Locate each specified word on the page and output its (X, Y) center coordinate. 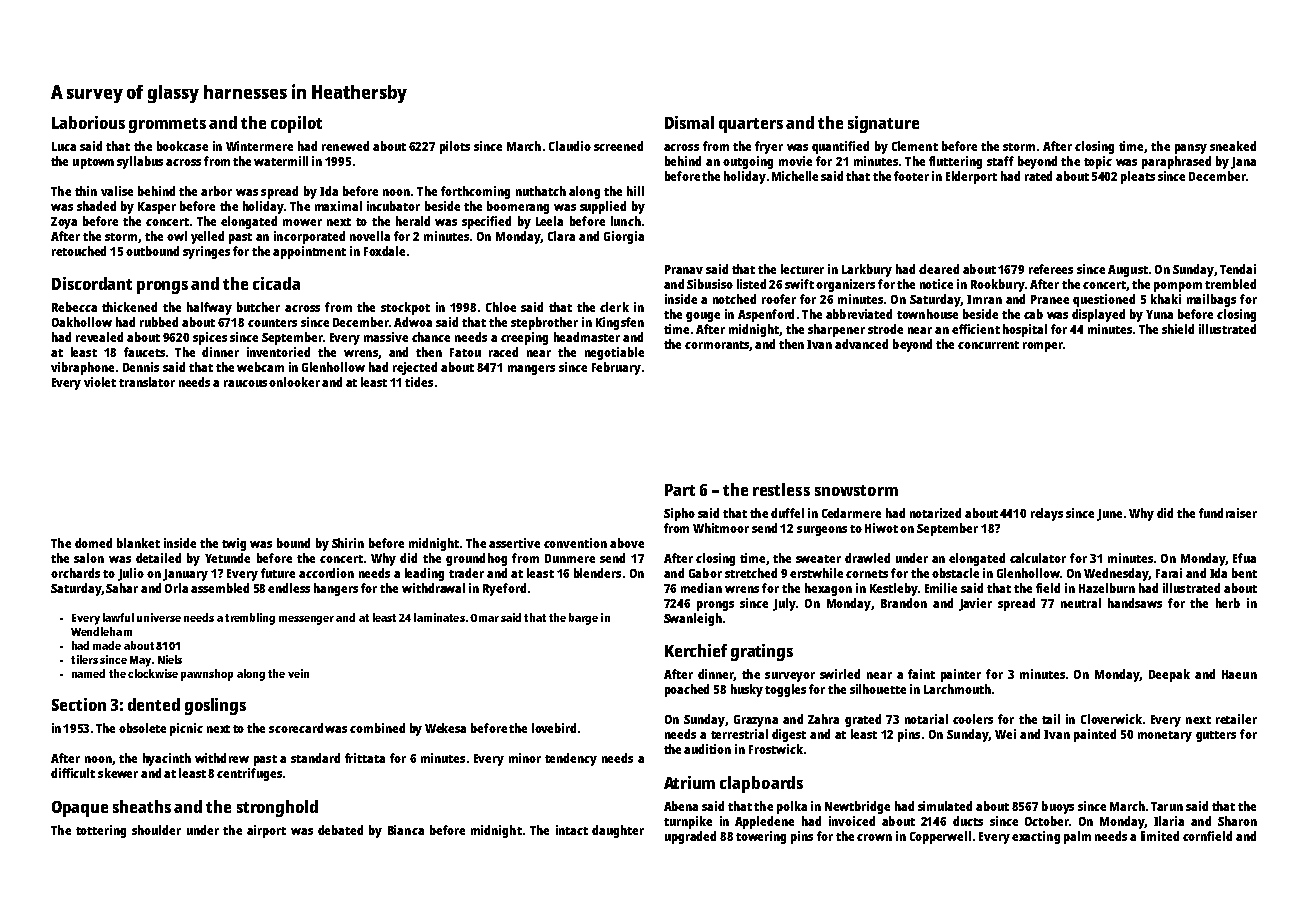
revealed (99, 337)
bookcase (182, 146)
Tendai (1238, 269)
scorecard (296, 728)
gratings (762, 652)
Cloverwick (1111, 719)
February (616, 368)
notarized (935, 513)
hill (635, 191)
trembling (250, 619)
